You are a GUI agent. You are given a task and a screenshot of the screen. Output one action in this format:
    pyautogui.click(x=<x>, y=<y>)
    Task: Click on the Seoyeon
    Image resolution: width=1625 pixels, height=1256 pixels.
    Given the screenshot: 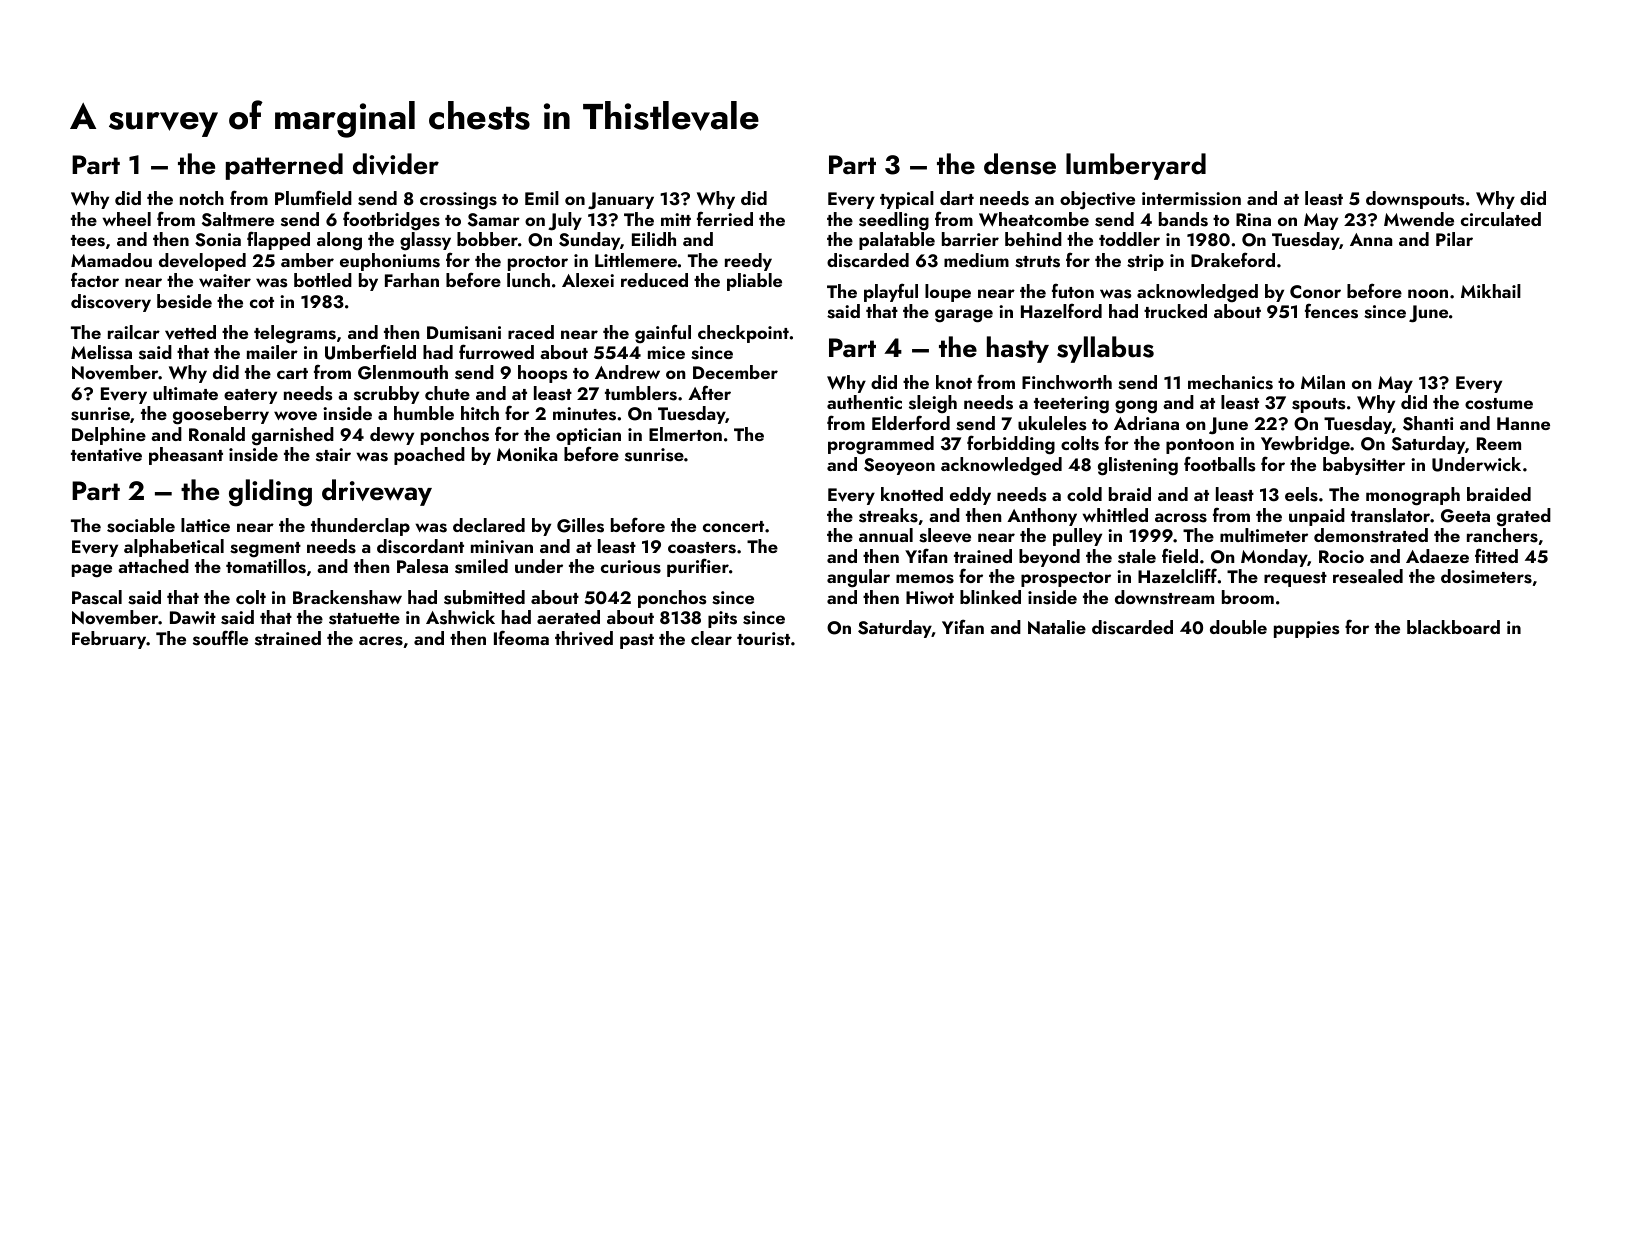 What is the action you would take?
    pyautogui.click(x=899, y=466)
